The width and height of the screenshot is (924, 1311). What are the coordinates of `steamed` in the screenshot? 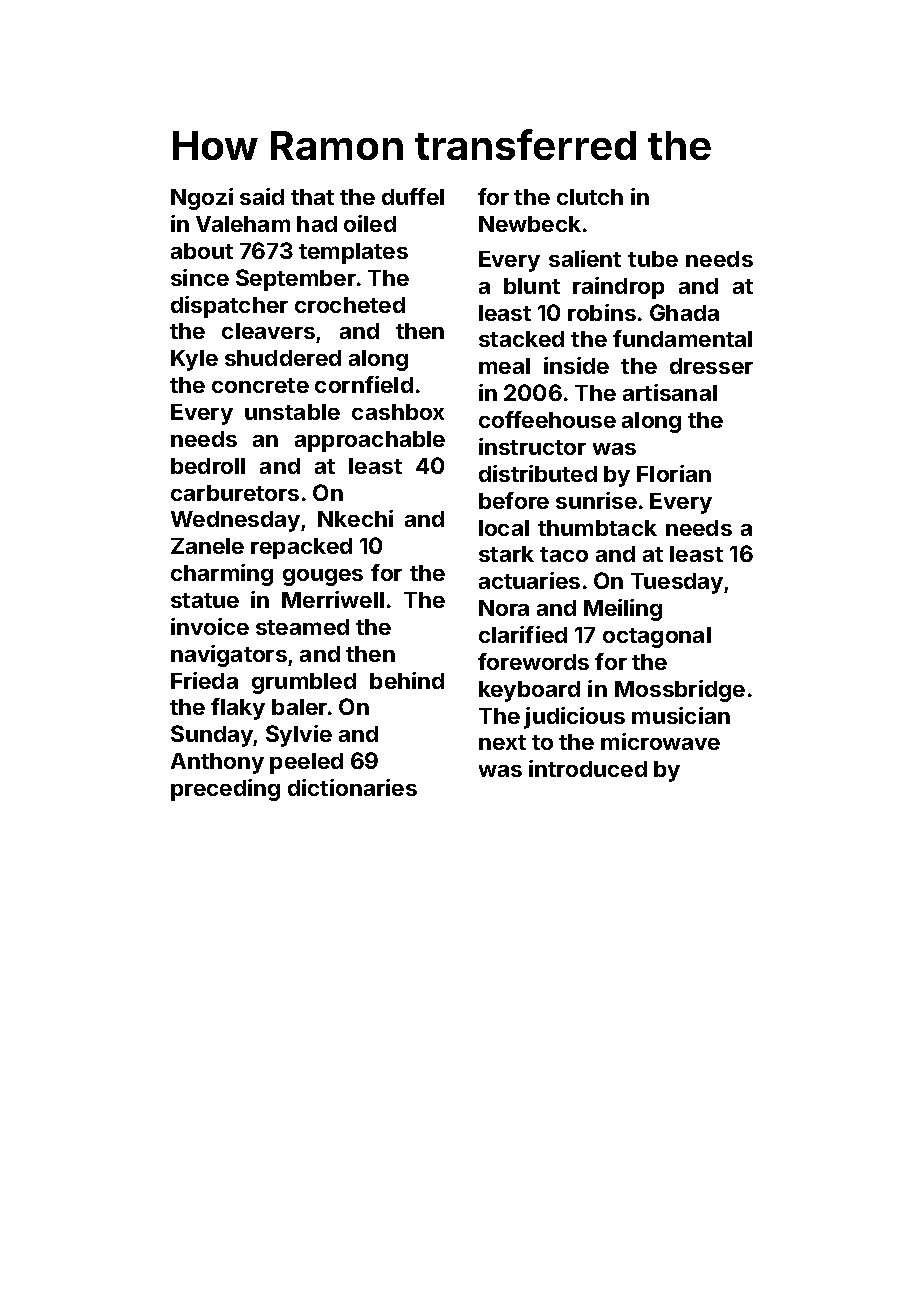 It's located at (302, 627).
